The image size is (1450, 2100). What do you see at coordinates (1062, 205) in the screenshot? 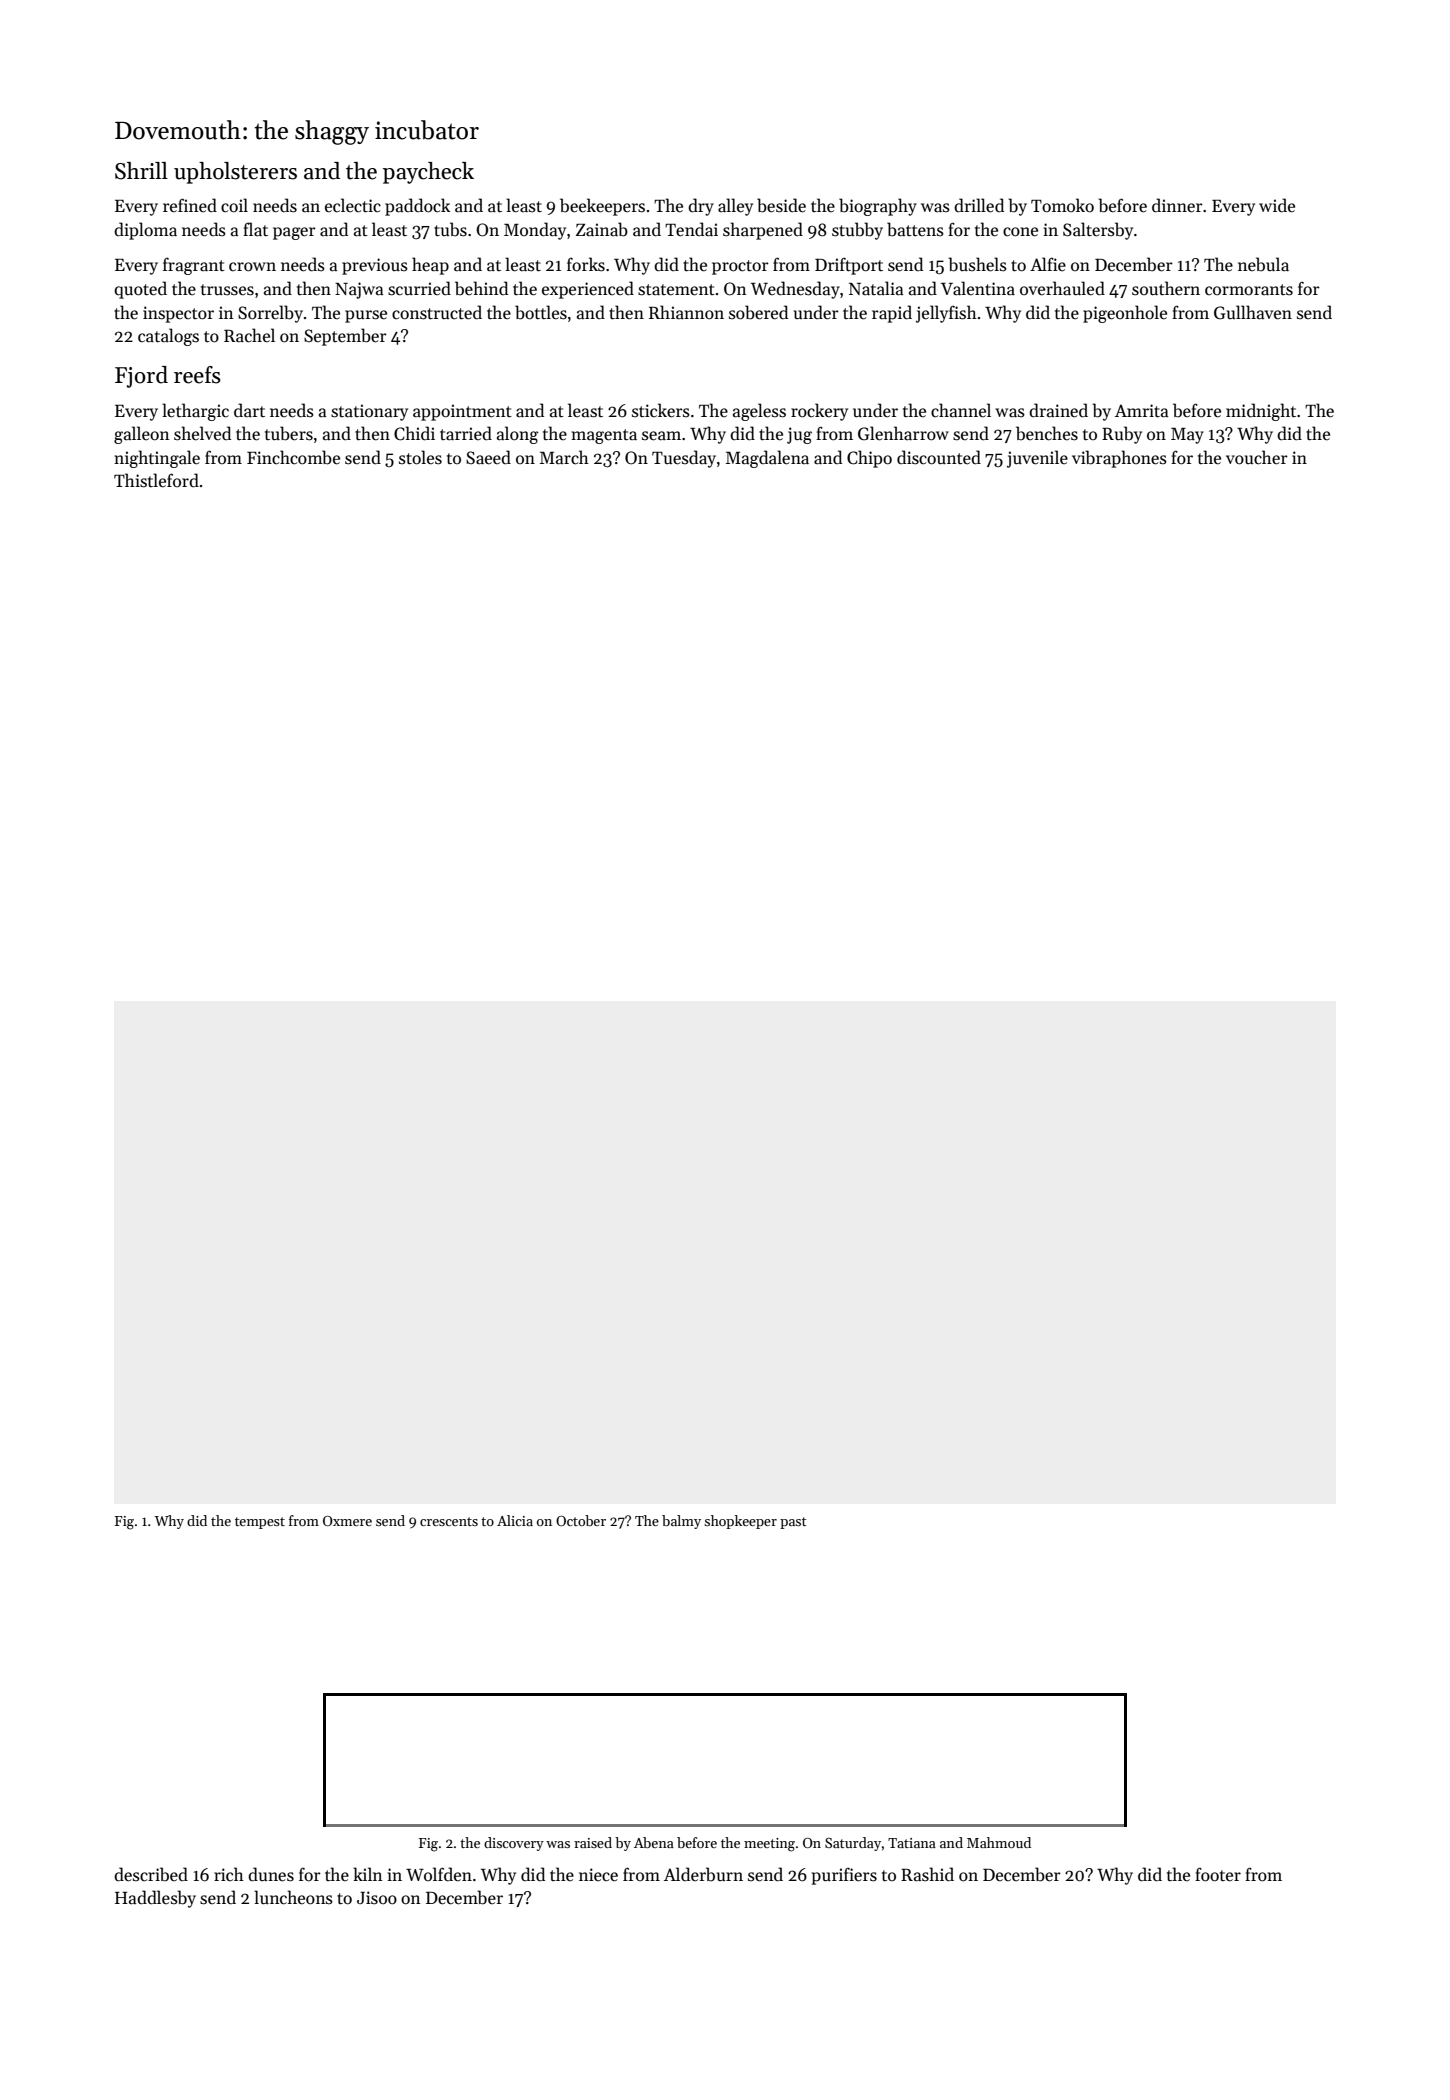
I see `Tomoko` at bounding box center [1062, 205].
